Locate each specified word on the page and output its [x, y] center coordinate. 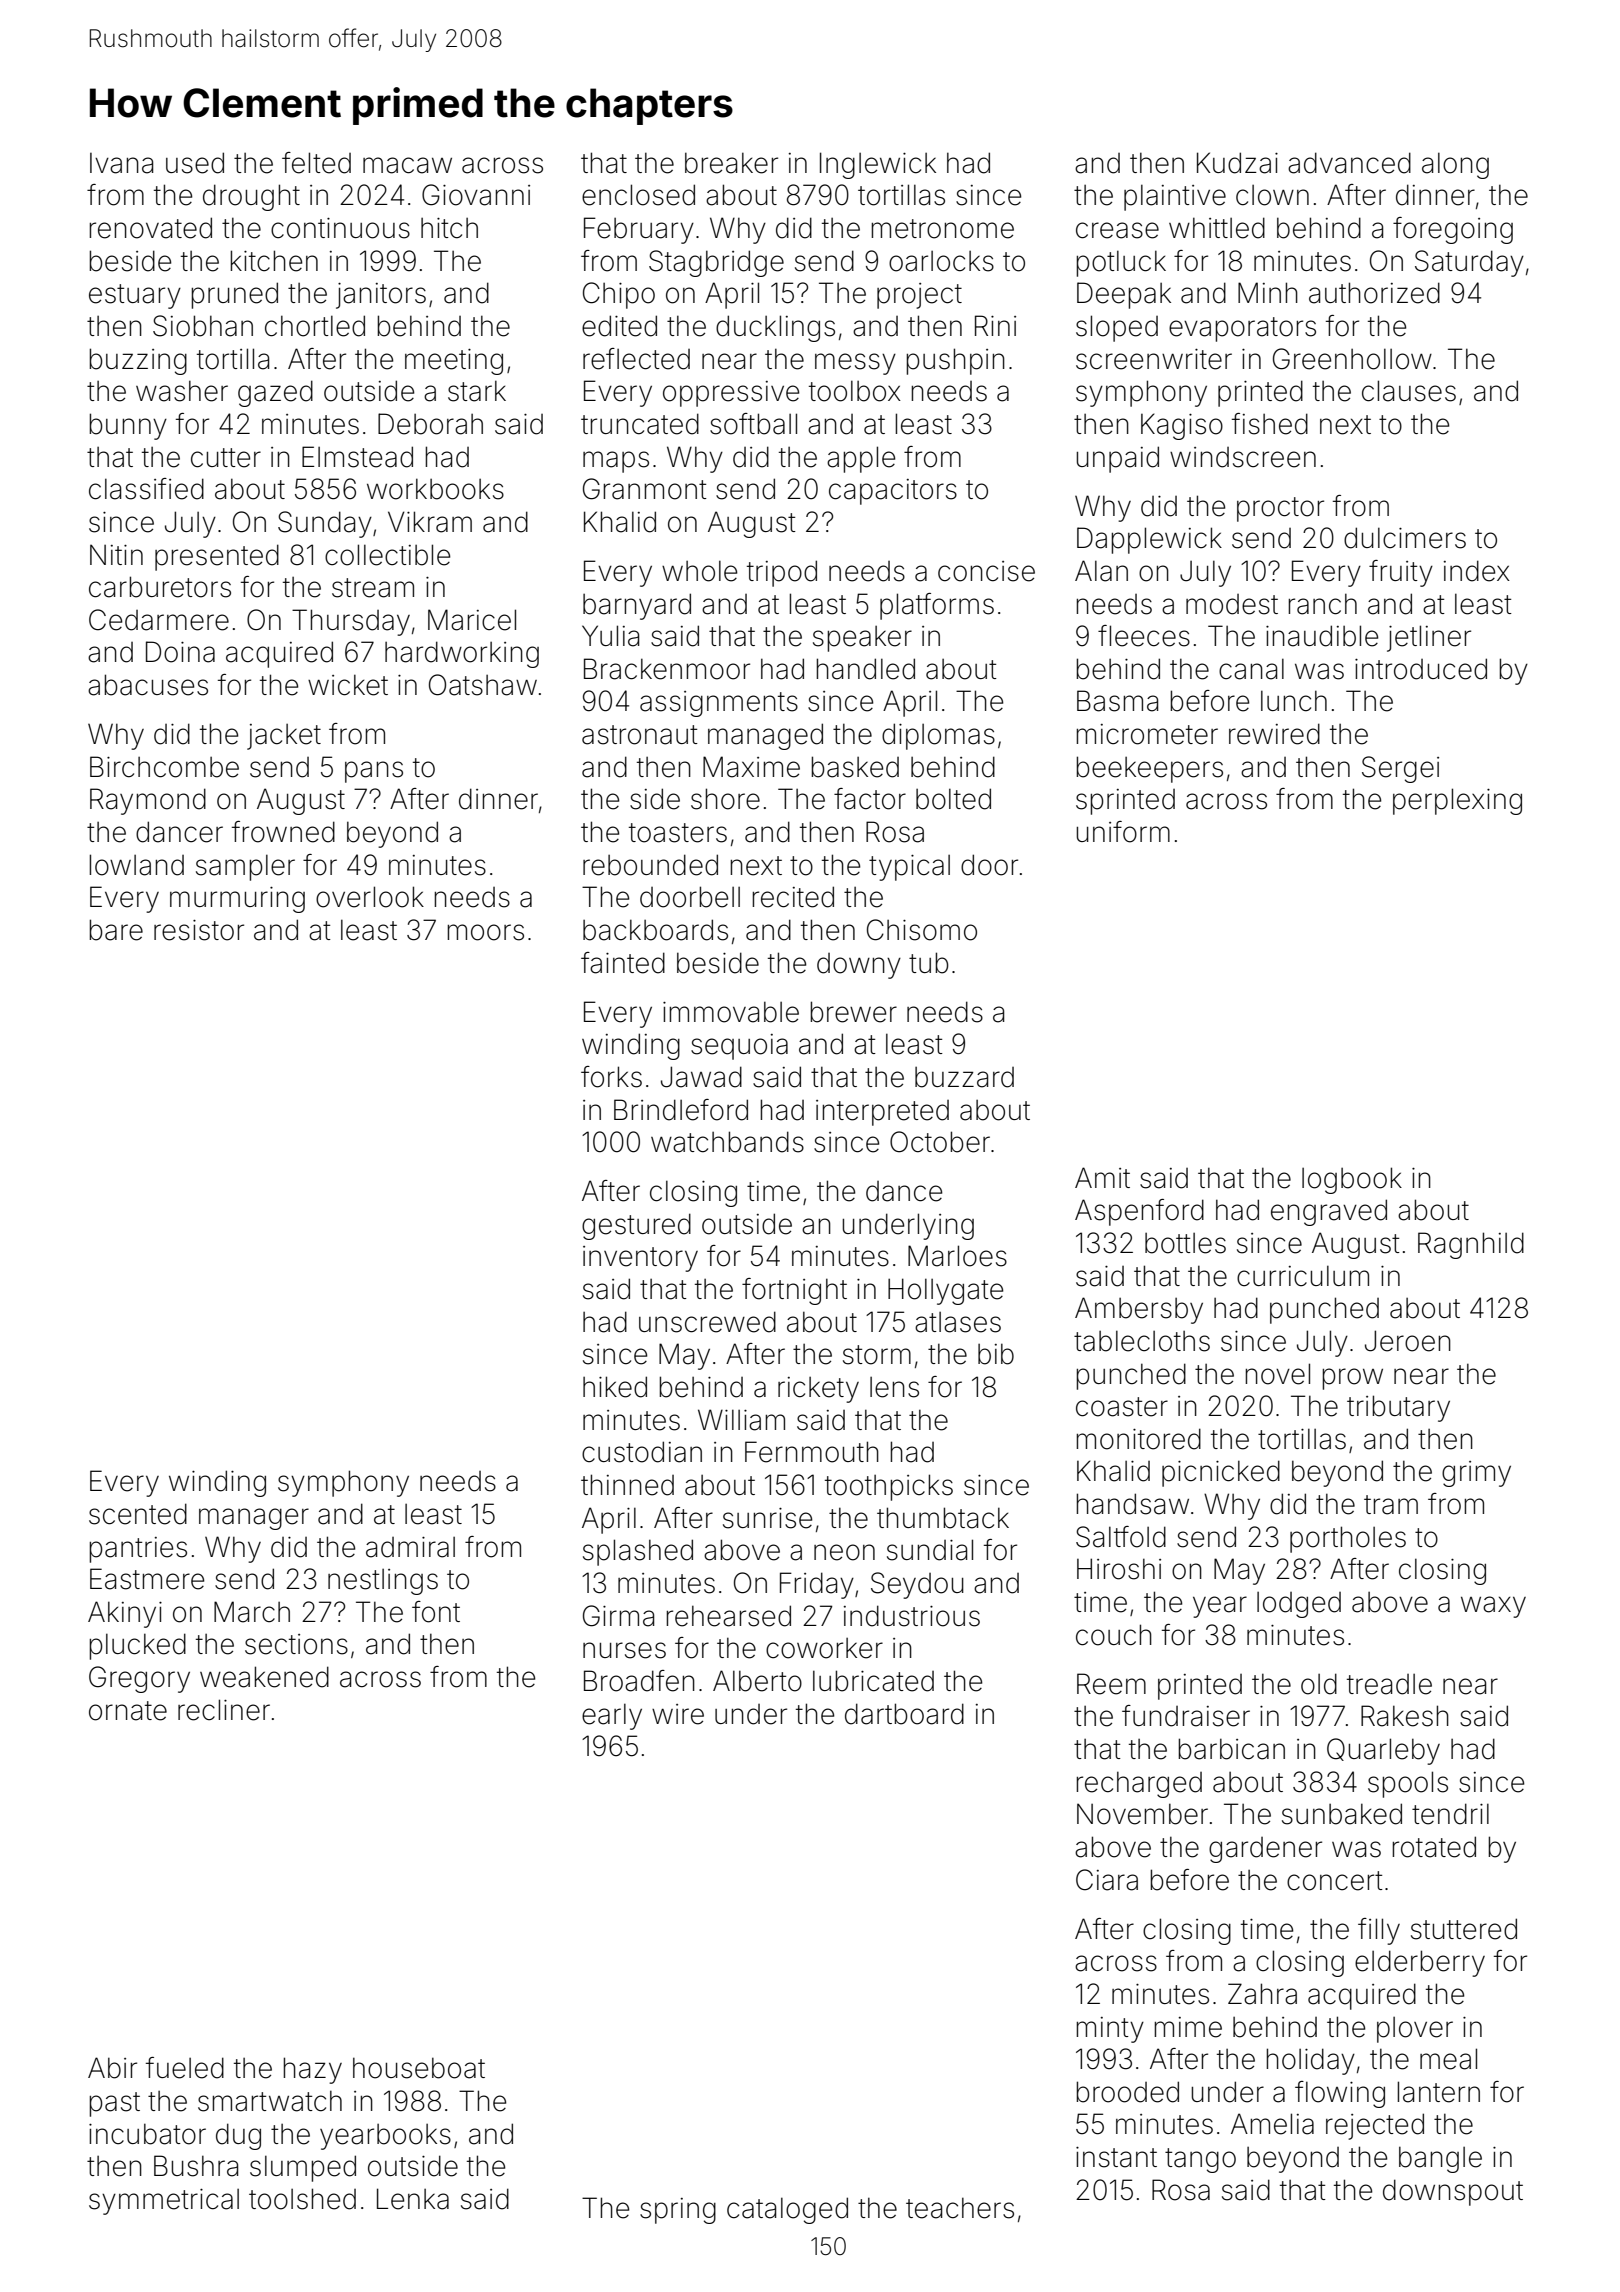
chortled [315, 326]
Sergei [1400, 769]
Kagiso [1182, 426]
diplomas [938, 736]
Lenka [413, 2199]
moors [485, 932]
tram [1391, 1505]
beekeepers [1149, 769]
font [436, 1612]
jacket [284, 737]
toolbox [855, 391]
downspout [1453, 2192]
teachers [960, 2208]
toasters [678, 833]
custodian [642, 1452]
